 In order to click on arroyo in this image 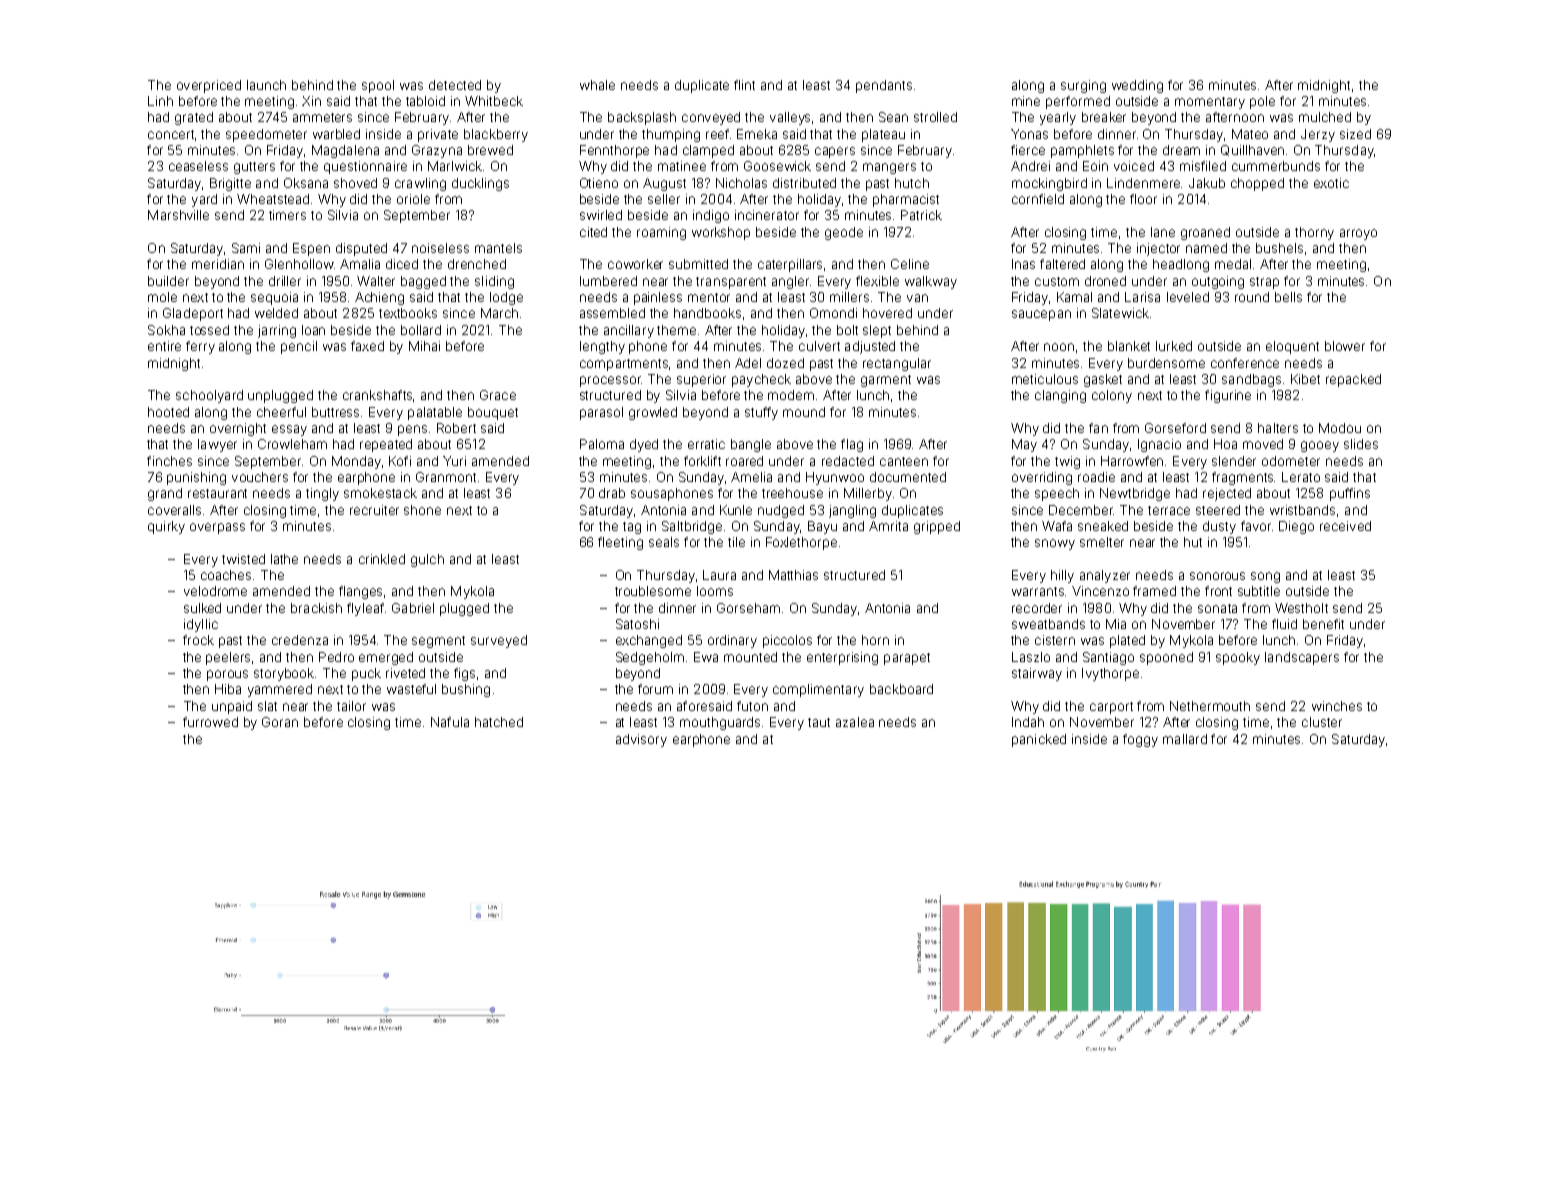, I will do `click(1358, 234)`.
